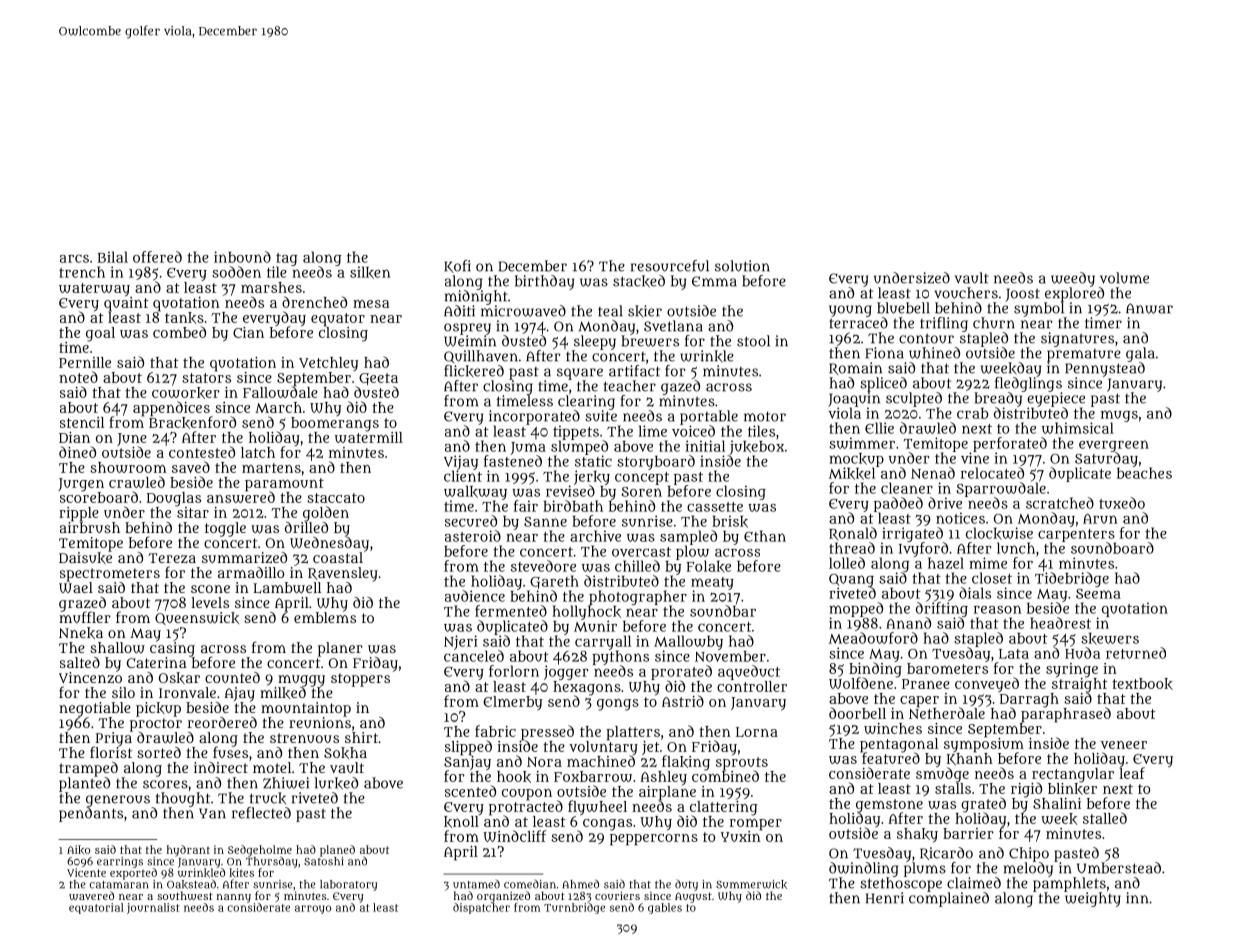 This page has width=1233, height=952. What do you see at coordinates (1114, 446) in the page?
I see `evergreen` at bounding box center [1114, 446].
